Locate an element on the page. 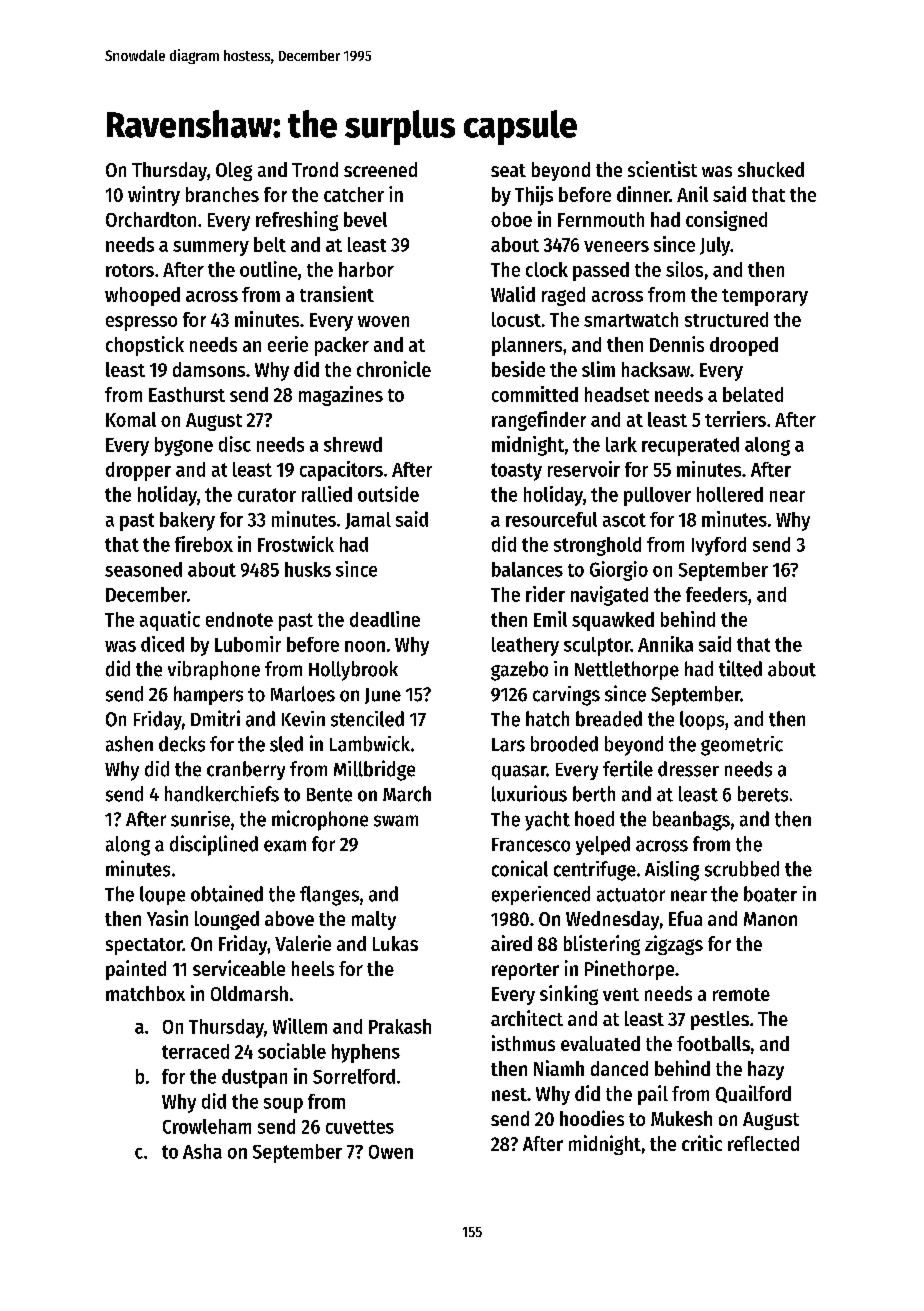  oboe is located at coordinates (511, 219).
